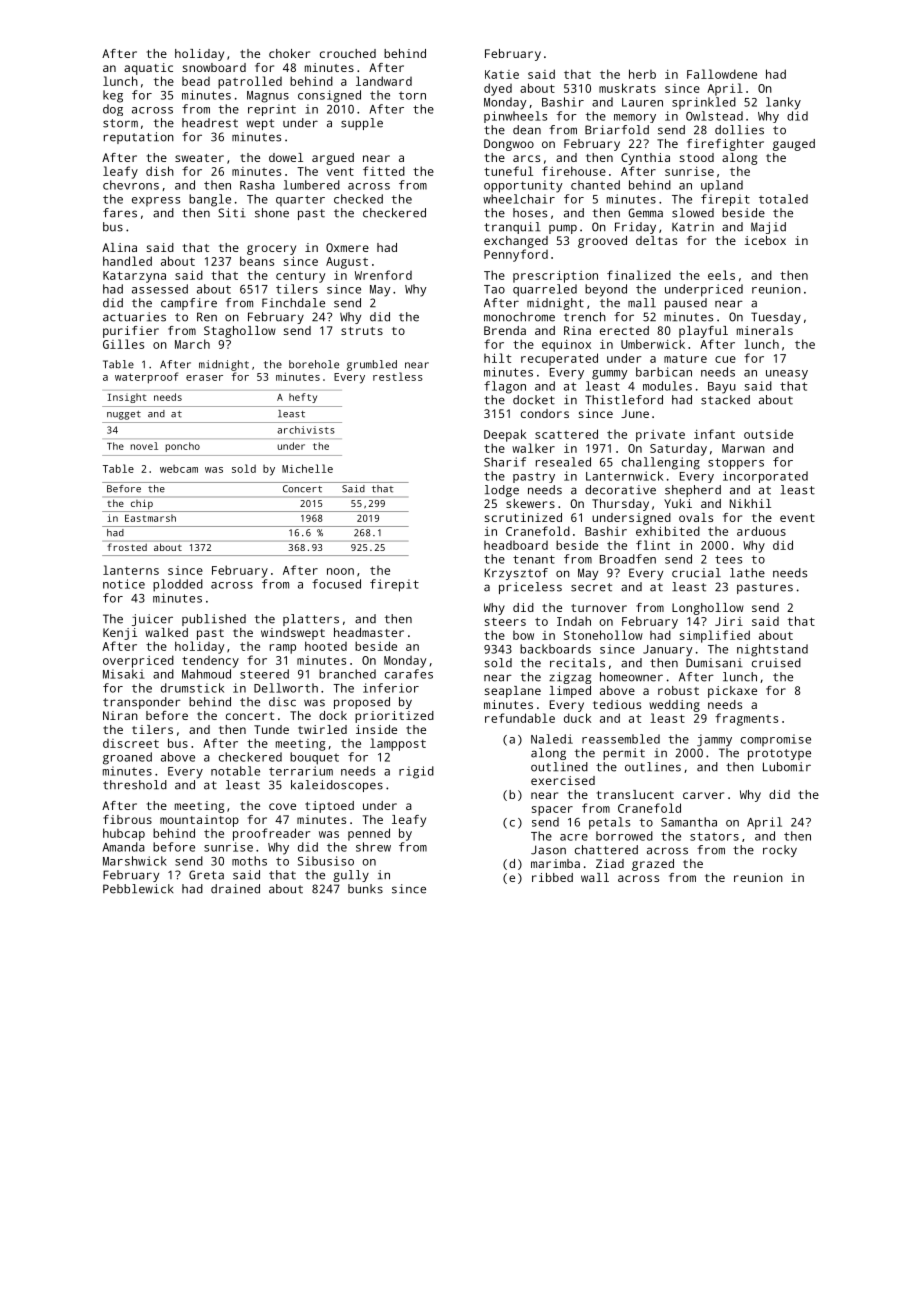  Describe the element at coordinates (516, 545) in the screenshot. I see `headboard` at that location.
